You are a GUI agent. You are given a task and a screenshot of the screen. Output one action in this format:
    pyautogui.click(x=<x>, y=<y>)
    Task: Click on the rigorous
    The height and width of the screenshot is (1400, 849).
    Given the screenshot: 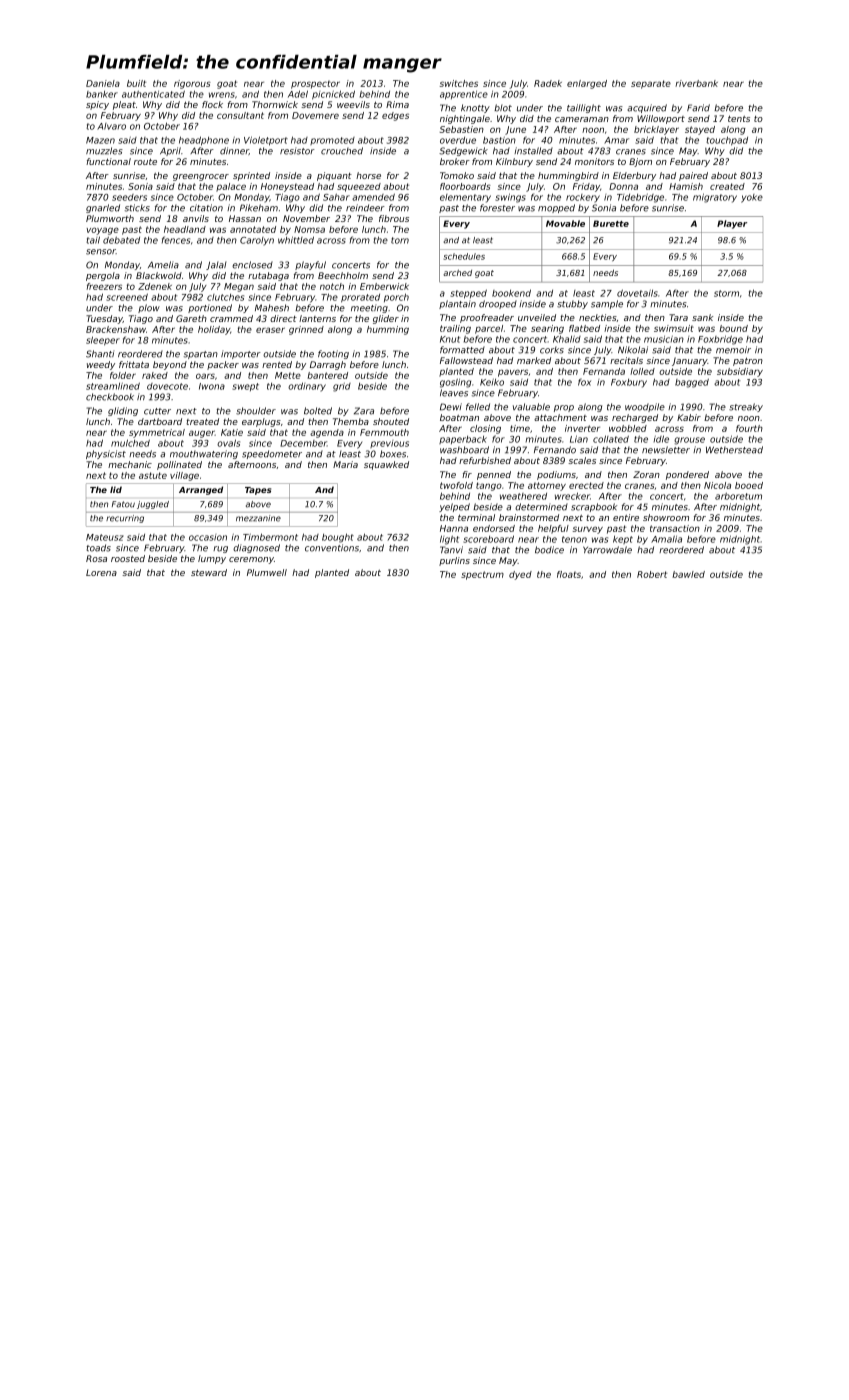 What is the action you would take?
    pyautogui.click(x=192, y=84)
